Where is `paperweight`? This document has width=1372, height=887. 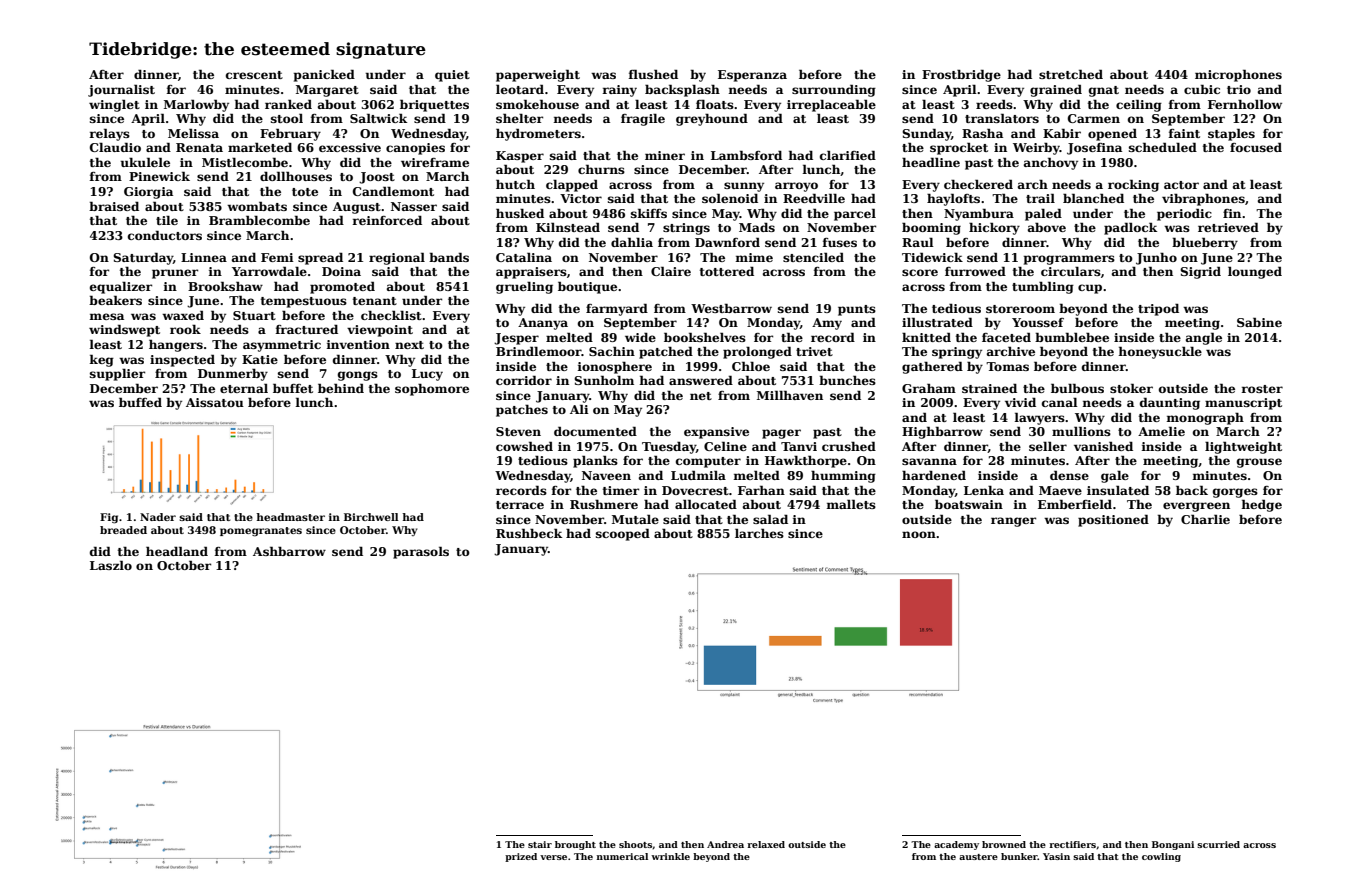 paperweight is located at coordinates (538, 75).
